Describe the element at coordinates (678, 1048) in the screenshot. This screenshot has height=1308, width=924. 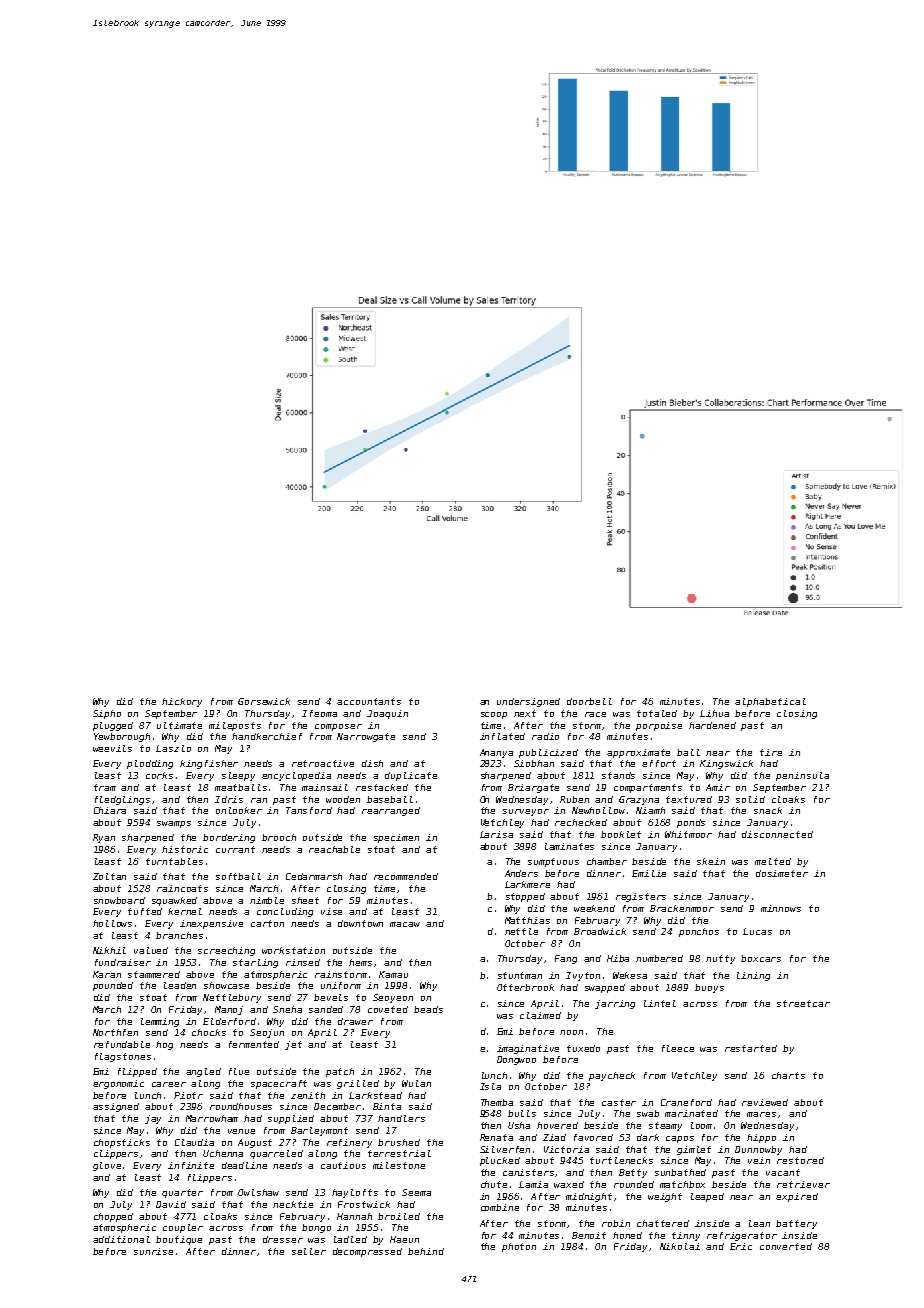
I see `fleece` at that location.
